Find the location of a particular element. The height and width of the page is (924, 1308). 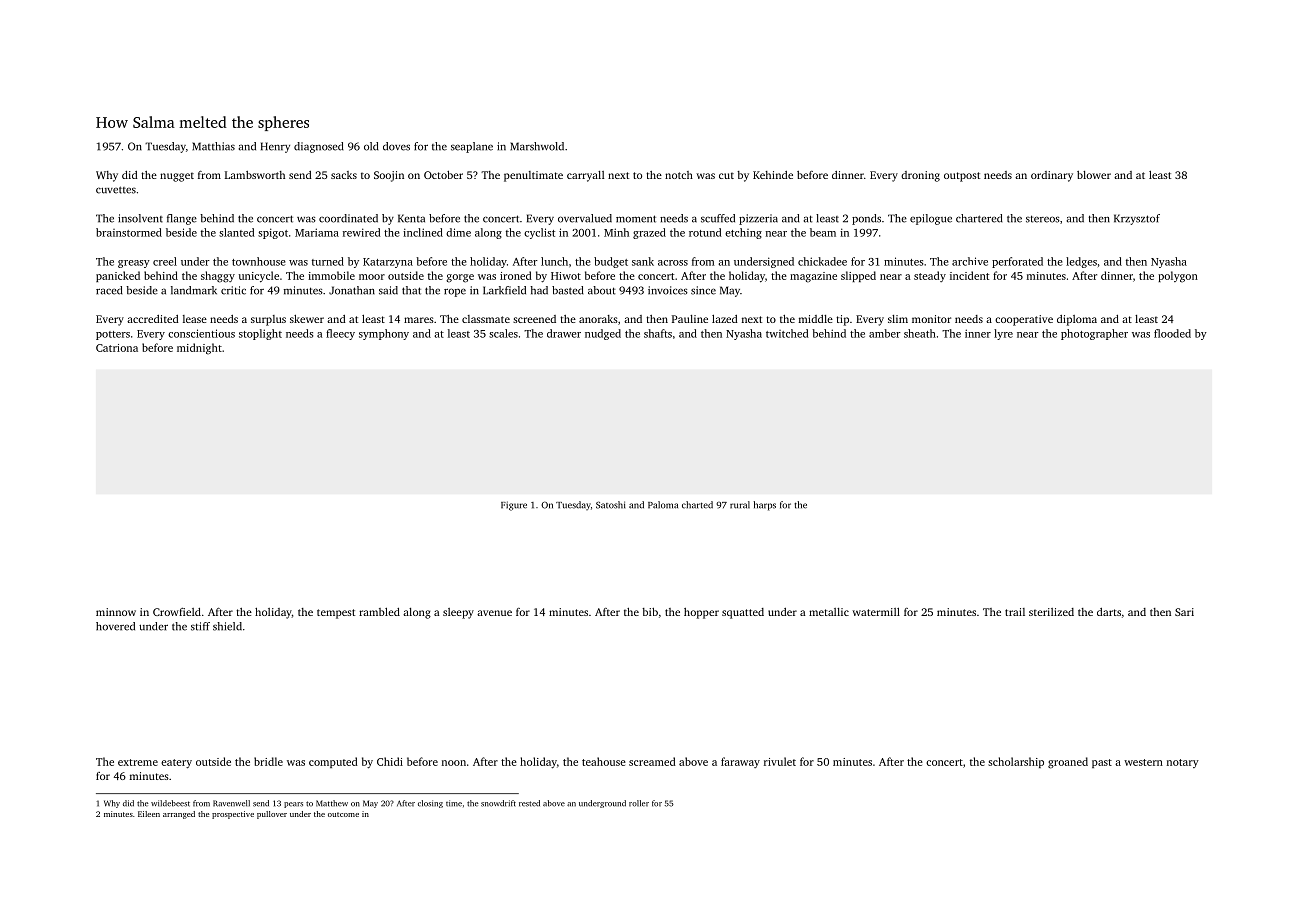

outcome is located at coordinates (343, 814).
